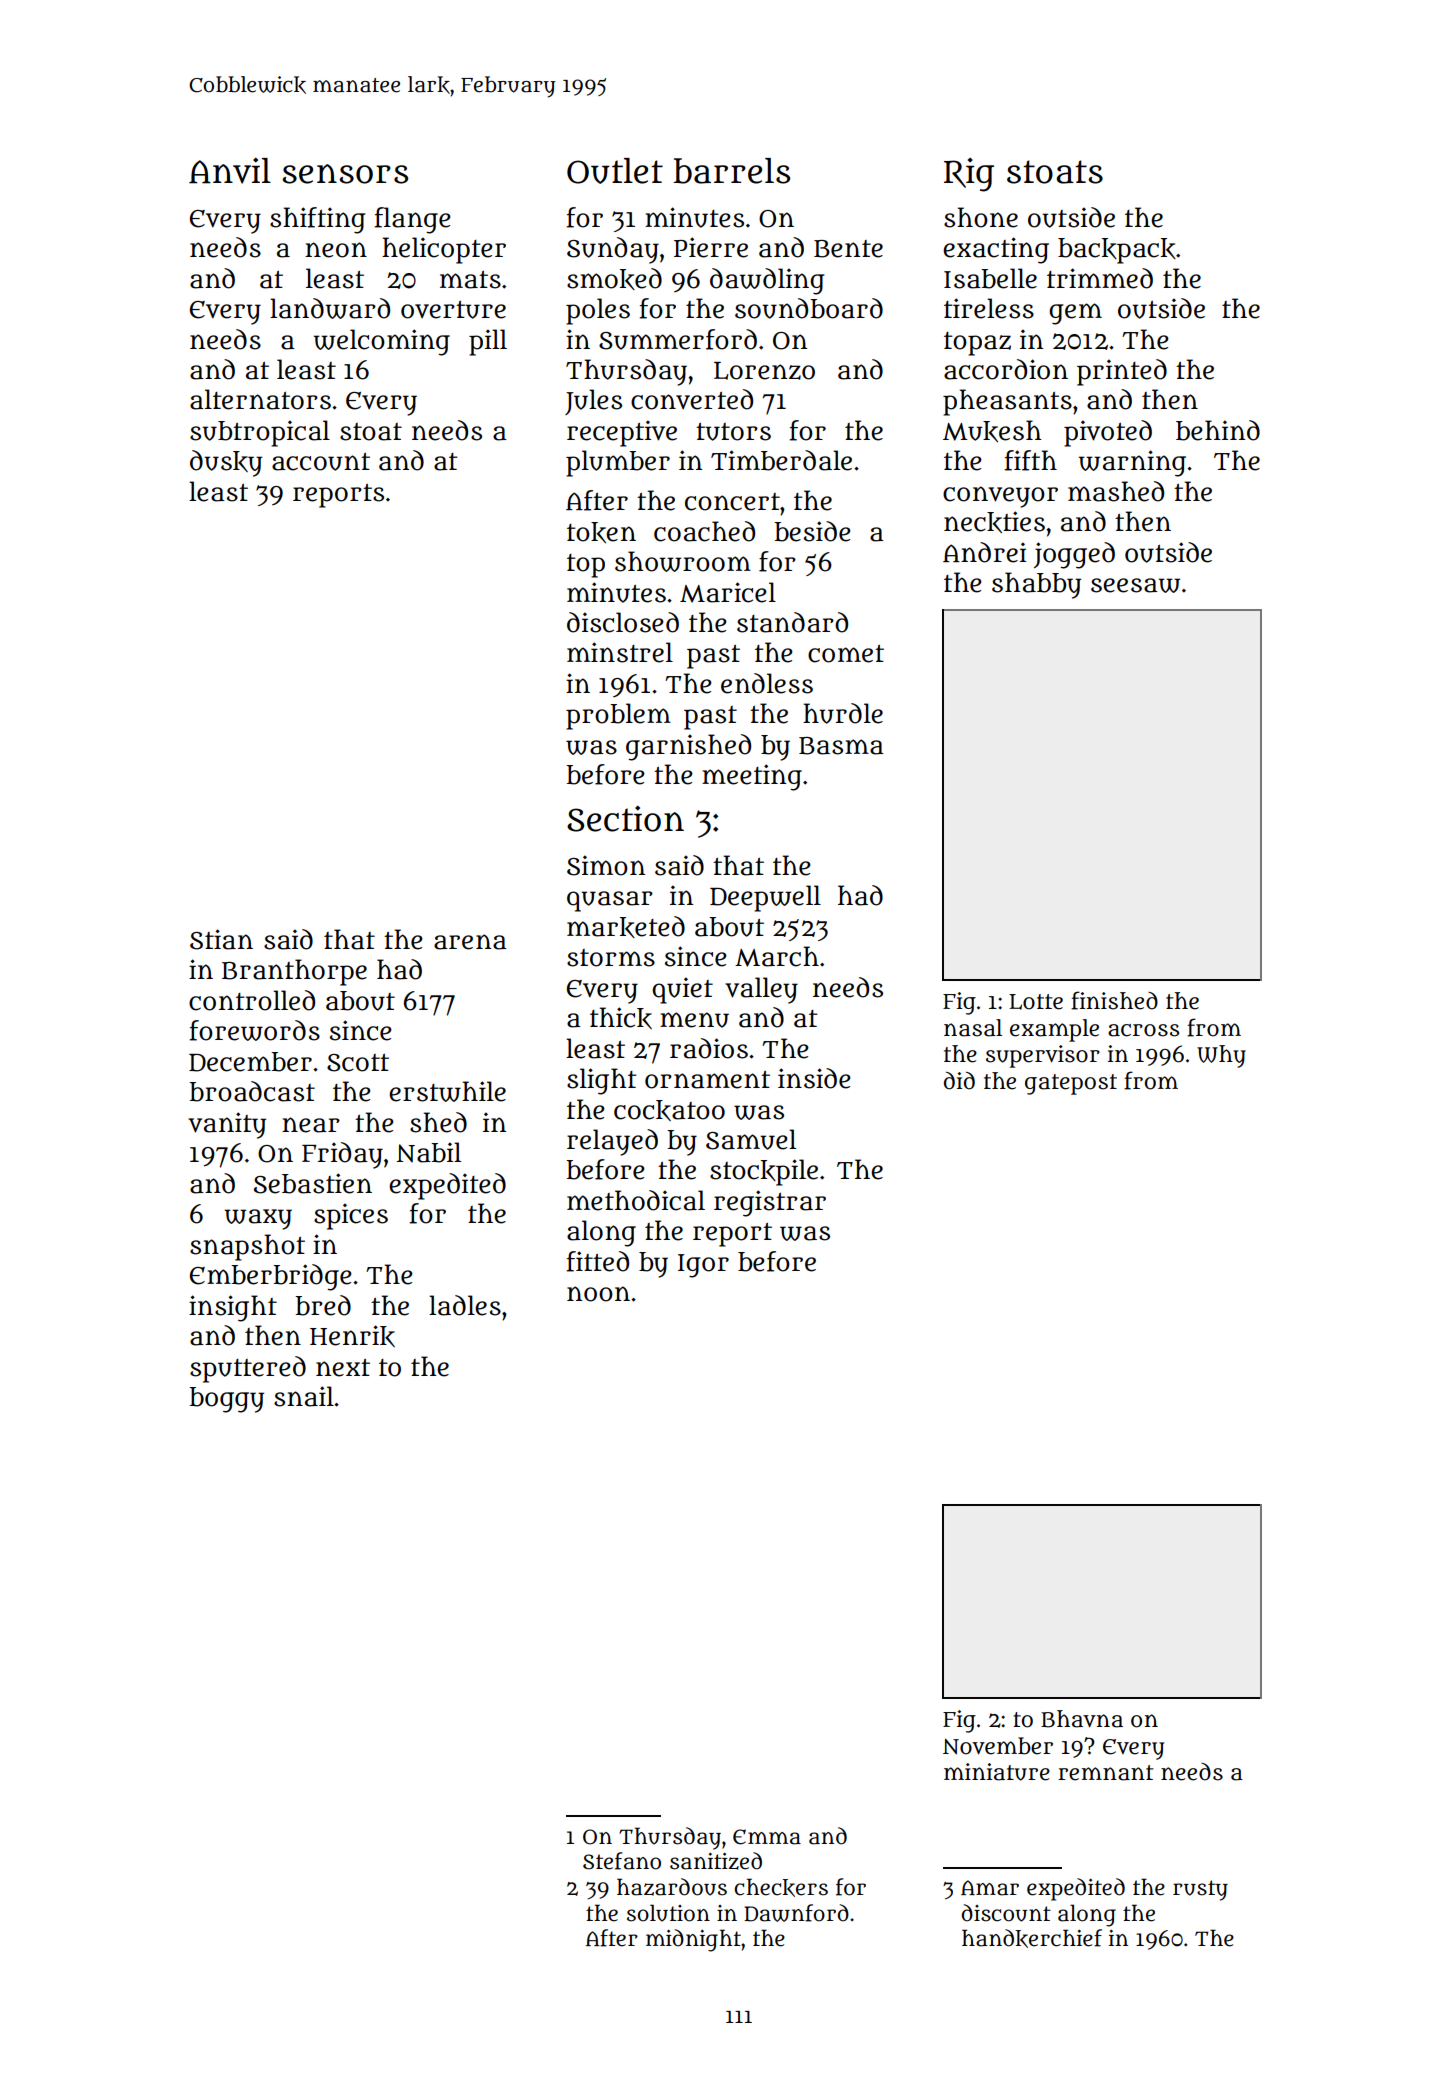 This image has height=2100, width=1450. What do you see at coordinates (1218, 430) in the image?
I see `behind` at bounding box center [1218, 430].
